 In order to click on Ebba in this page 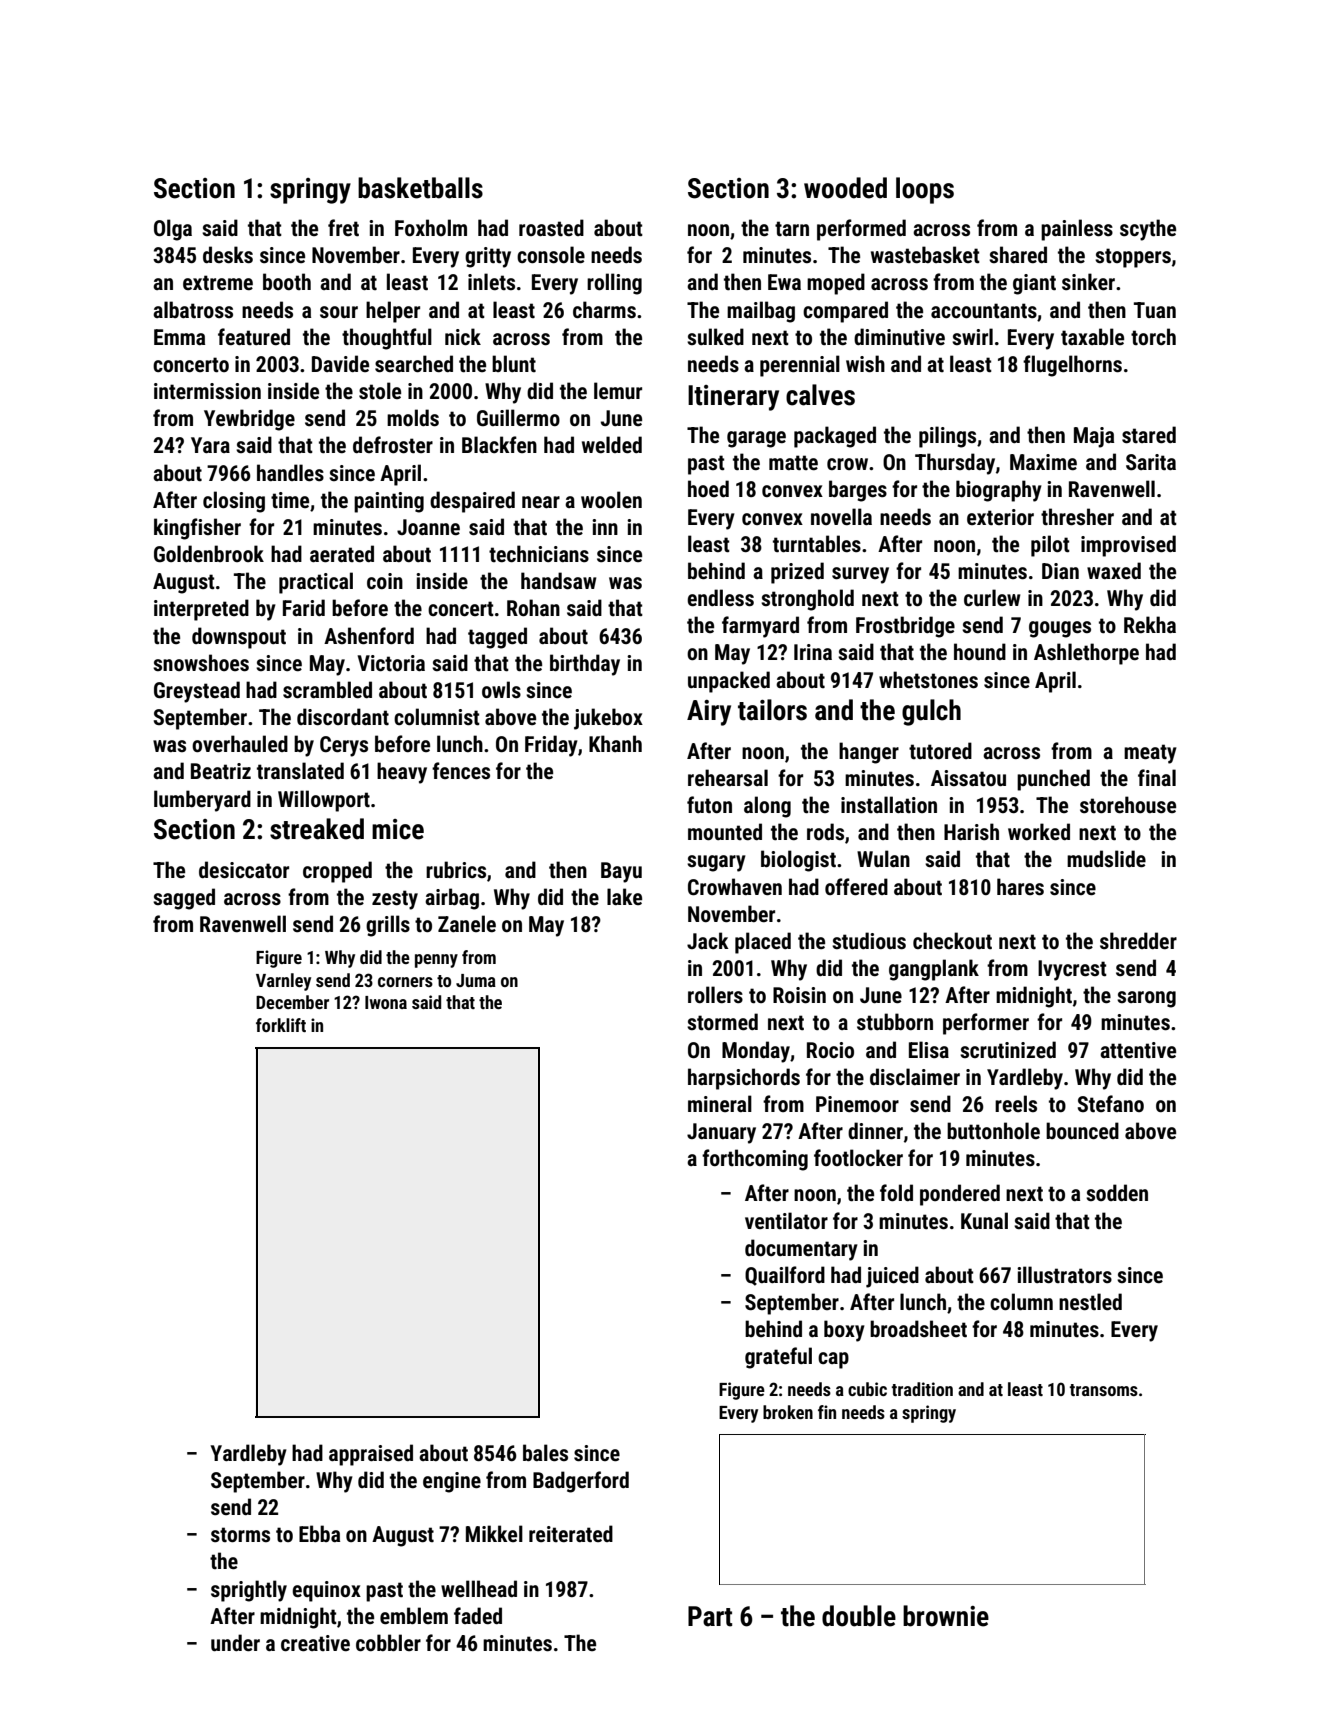, I will do `click(319, 1533)`.
